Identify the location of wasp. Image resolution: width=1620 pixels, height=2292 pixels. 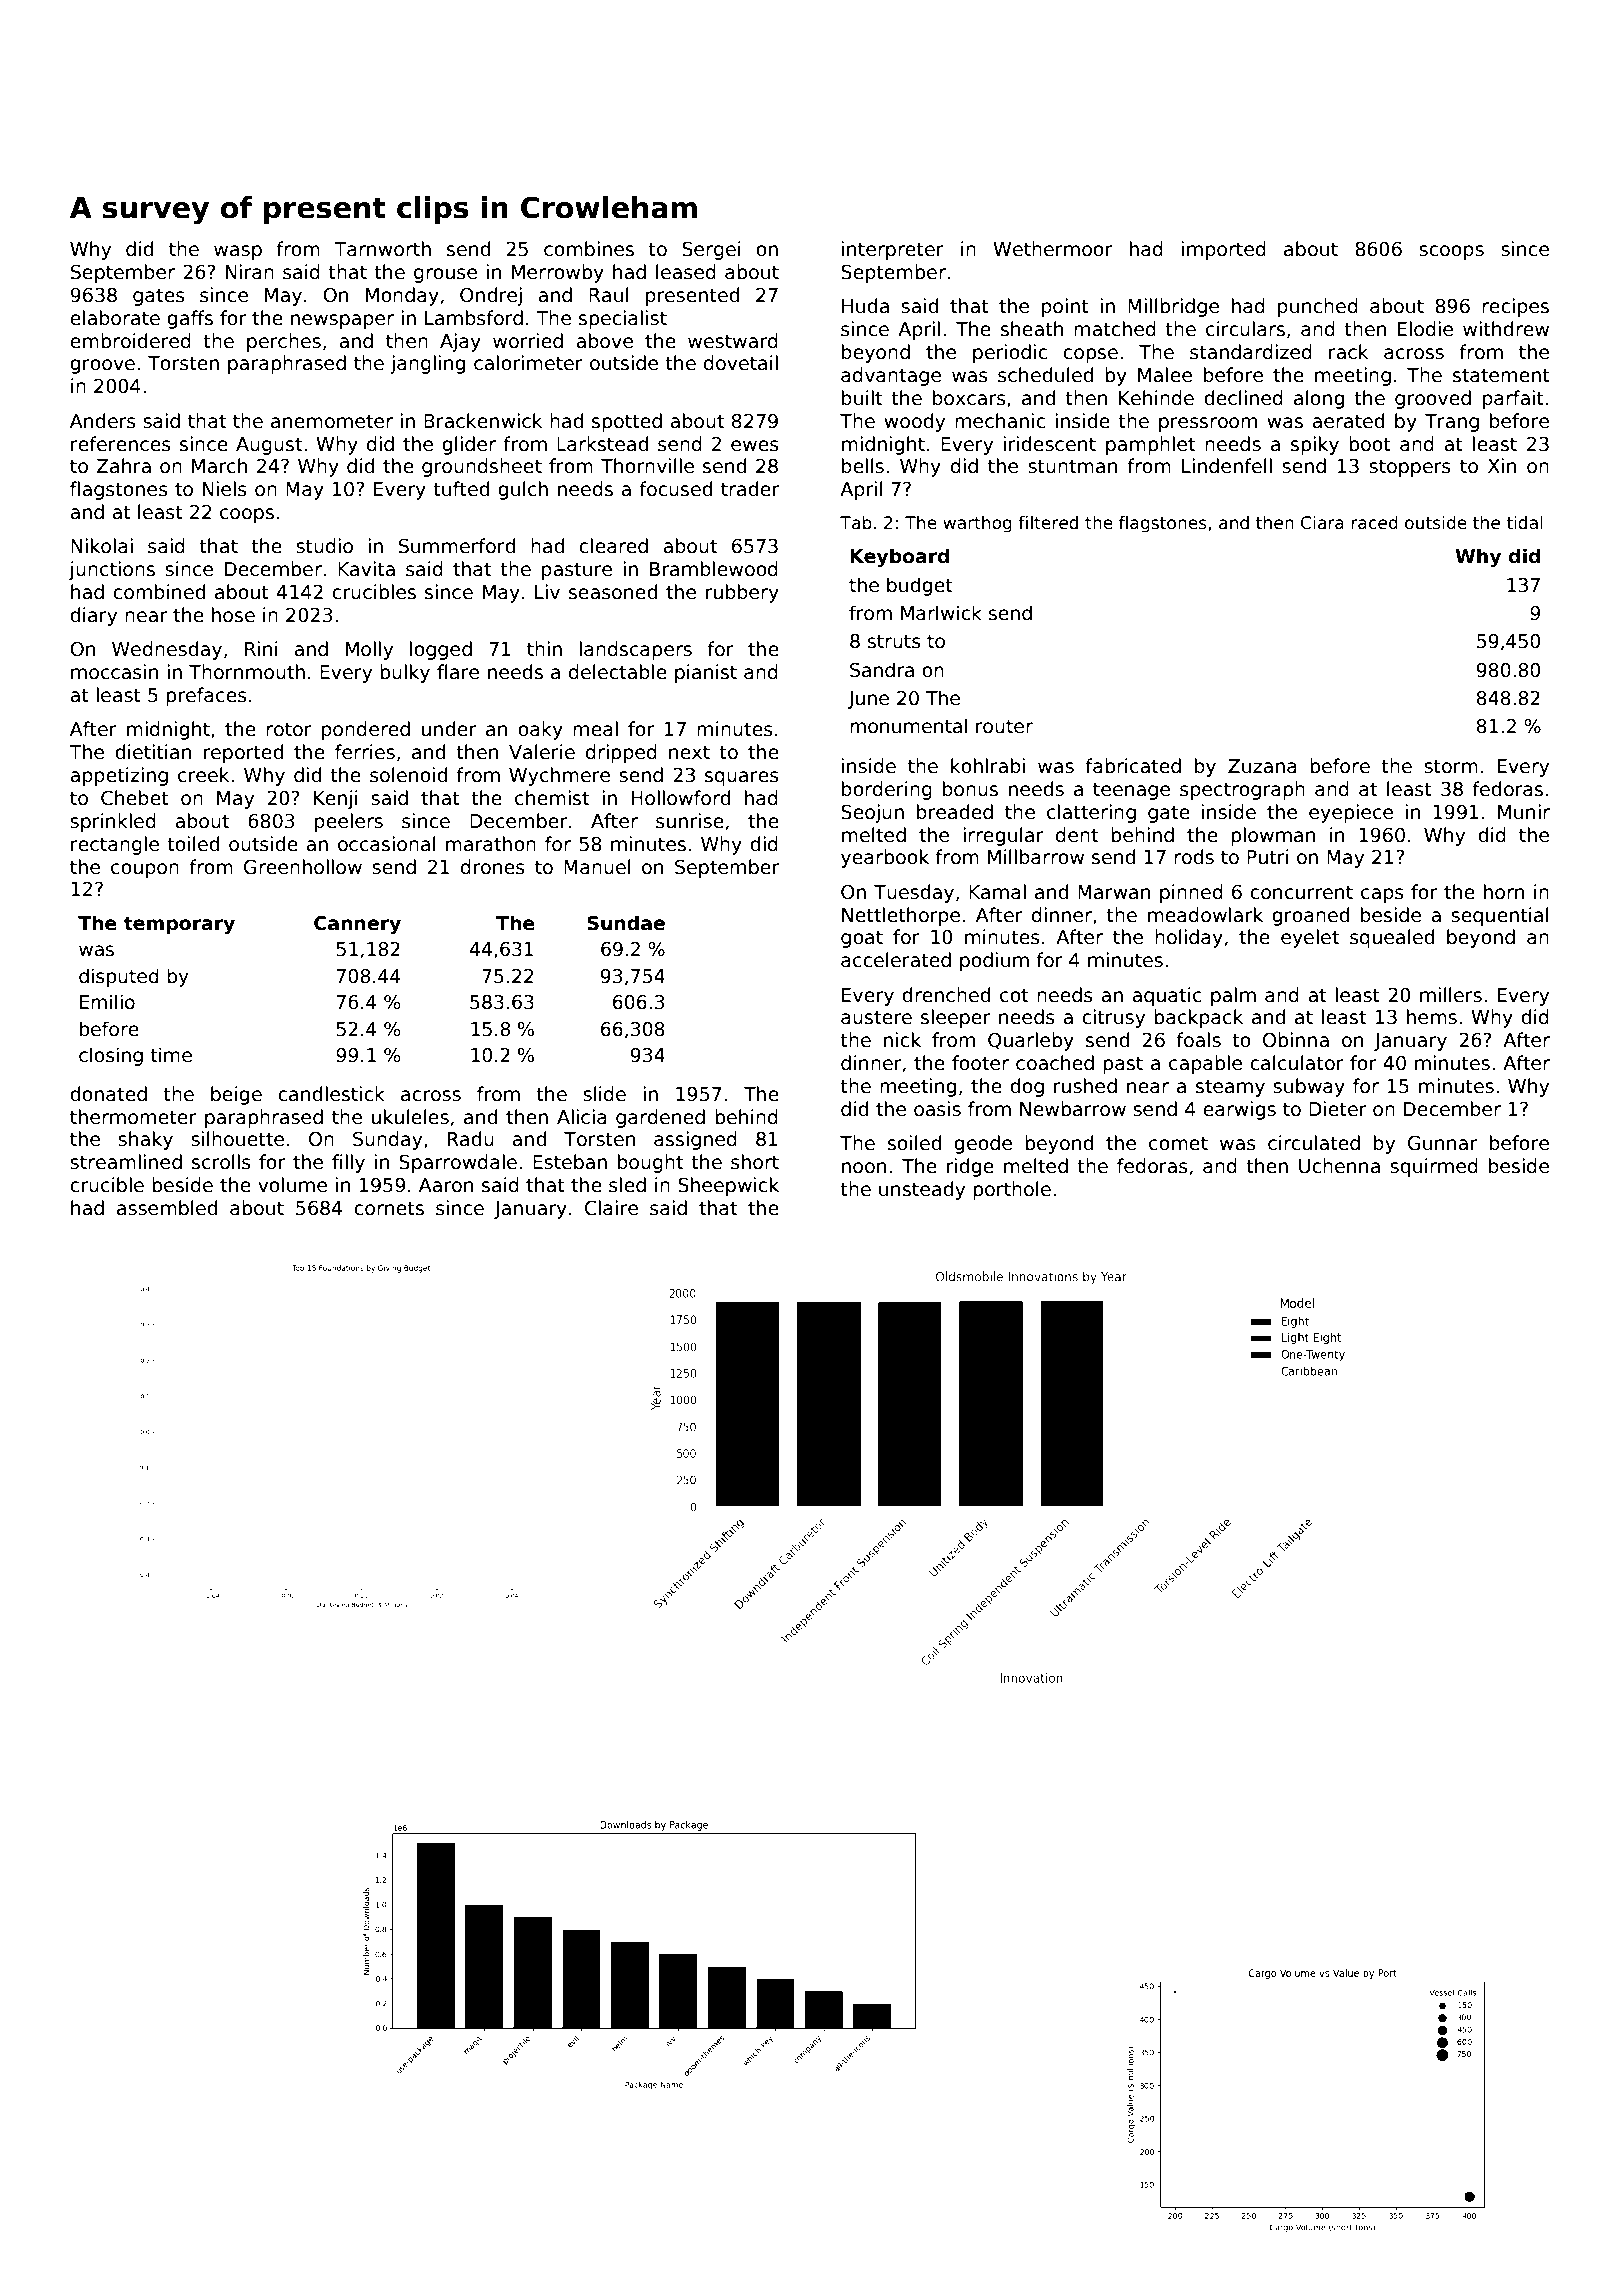
(238, 252).
